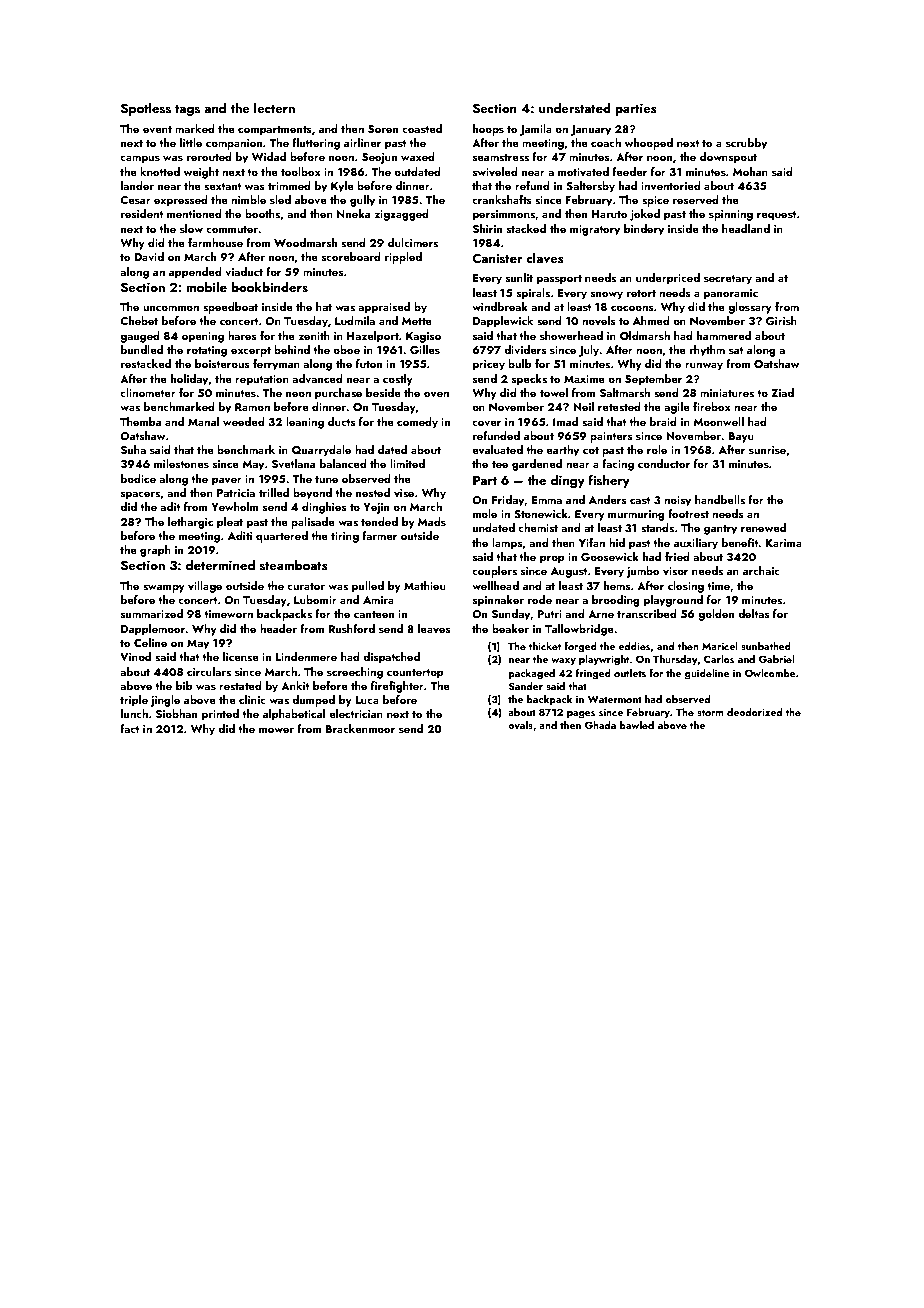 The height and width of the screenshot is (1308, 924). I want to click on Vinod, so click(135, 656).
